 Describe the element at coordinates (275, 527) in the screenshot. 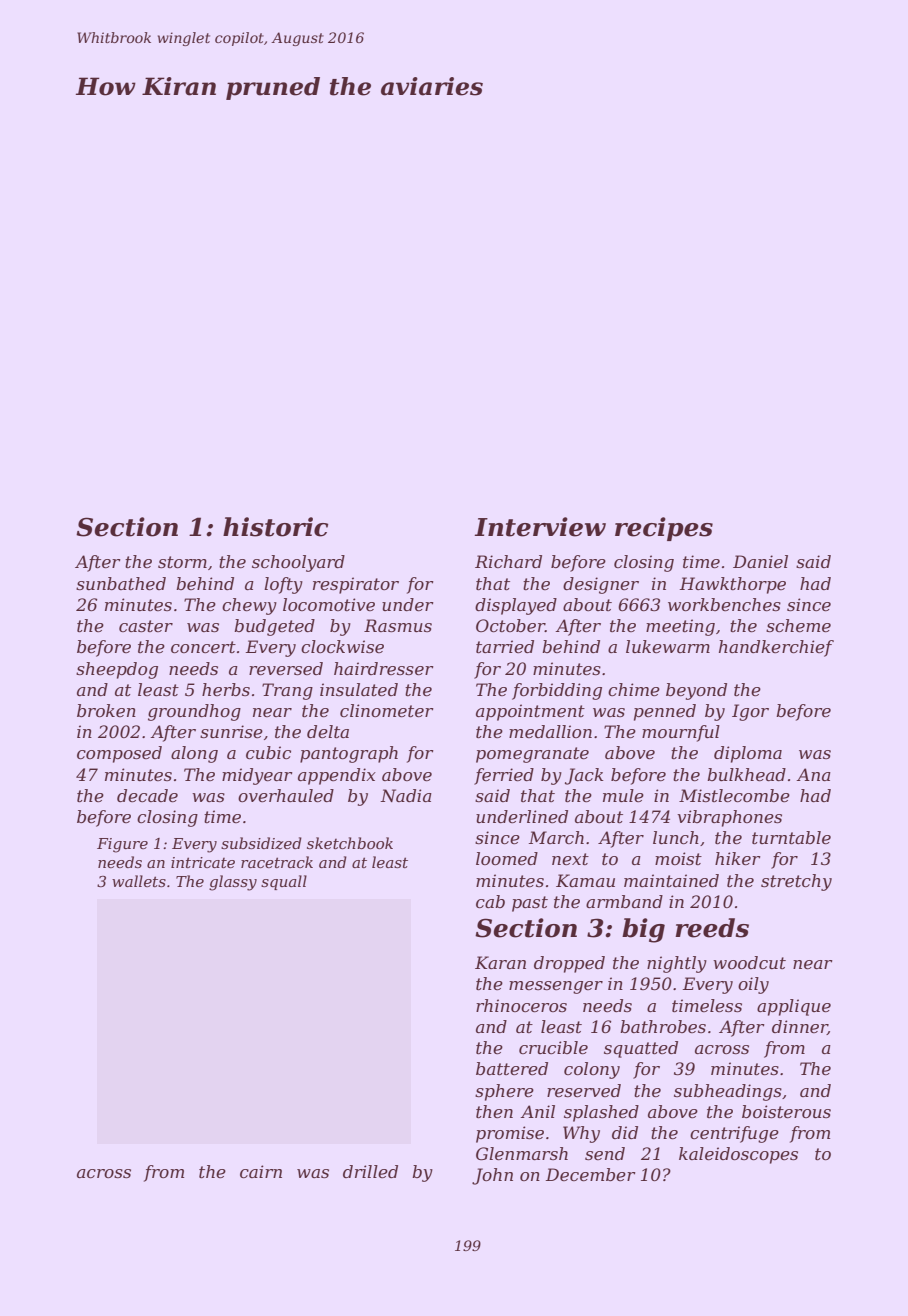

I see `historic` at that location.
